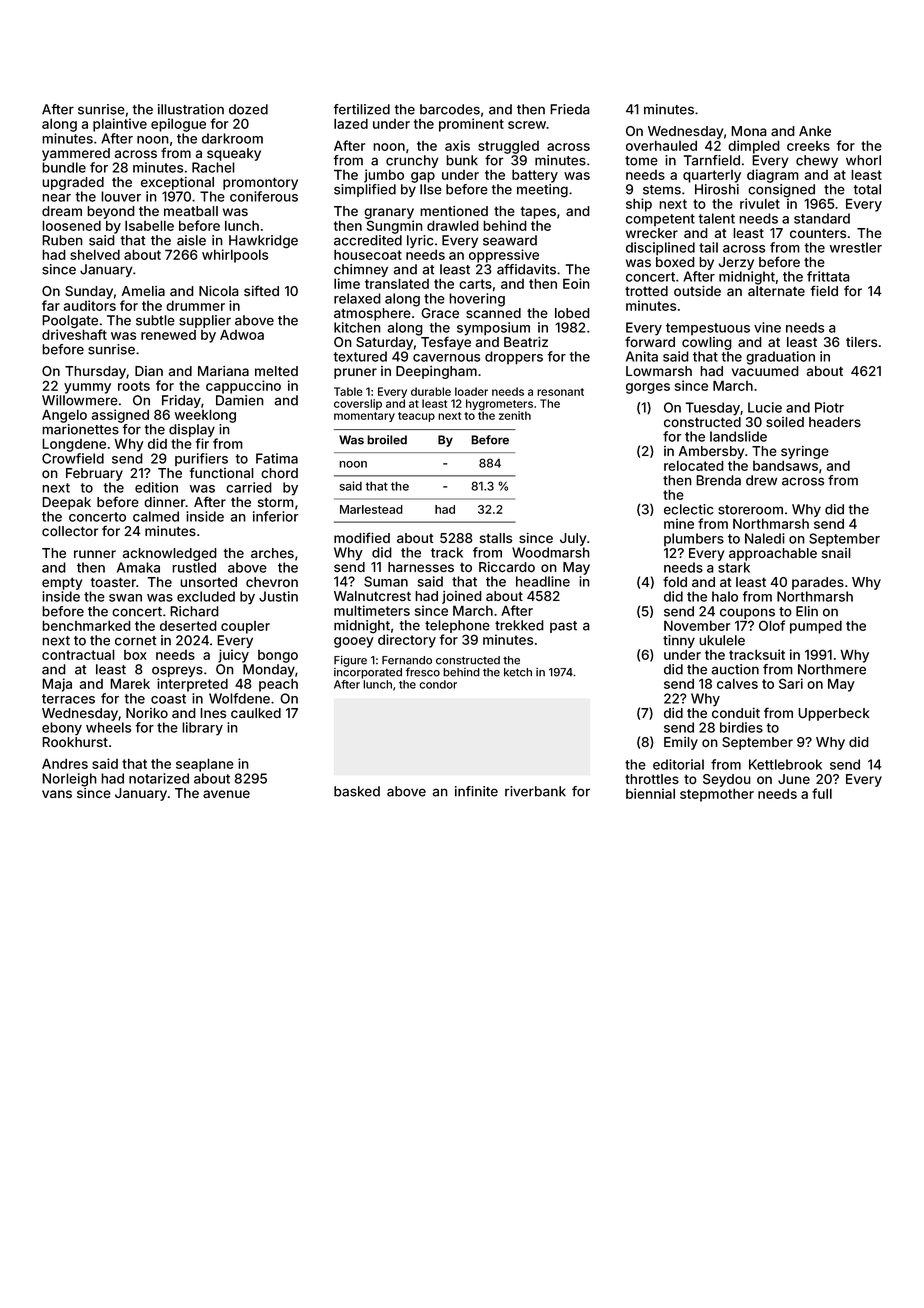 The height and width of the screenshot is (1308, 924). What do you see at coordinates (86, 625) in the screenshot?
I see `benchmarked` at bounding box center [86, 625].
